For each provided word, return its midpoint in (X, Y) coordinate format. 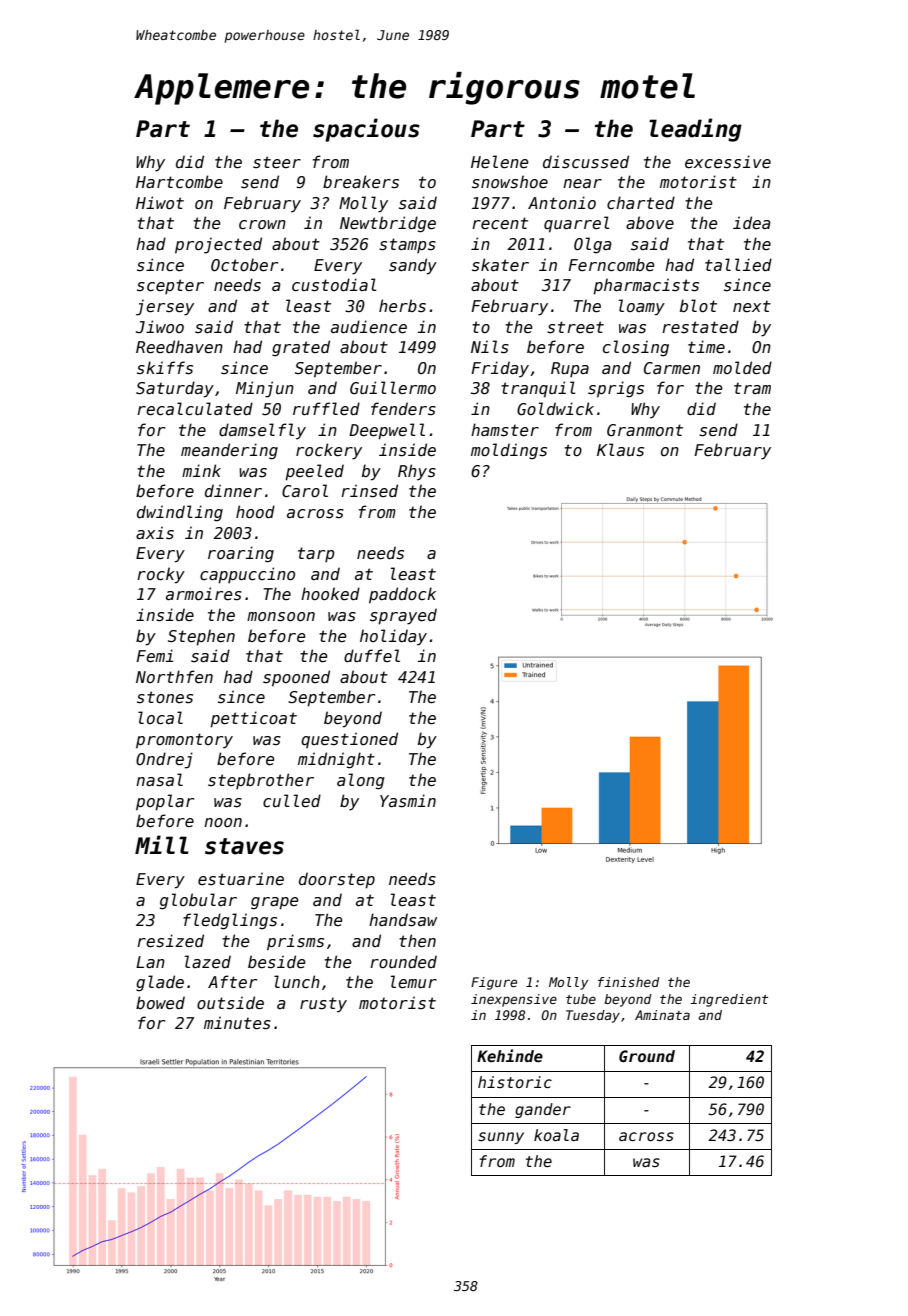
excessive (728, 162)
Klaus (620, 450)
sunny (501, 1138)
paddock (402, 595)
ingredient (729, 1000)
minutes (237, 1023)
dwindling (180, 513)
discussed (586, 161)
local (160, 717)
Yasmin (408, 800)
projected (218, 245)
